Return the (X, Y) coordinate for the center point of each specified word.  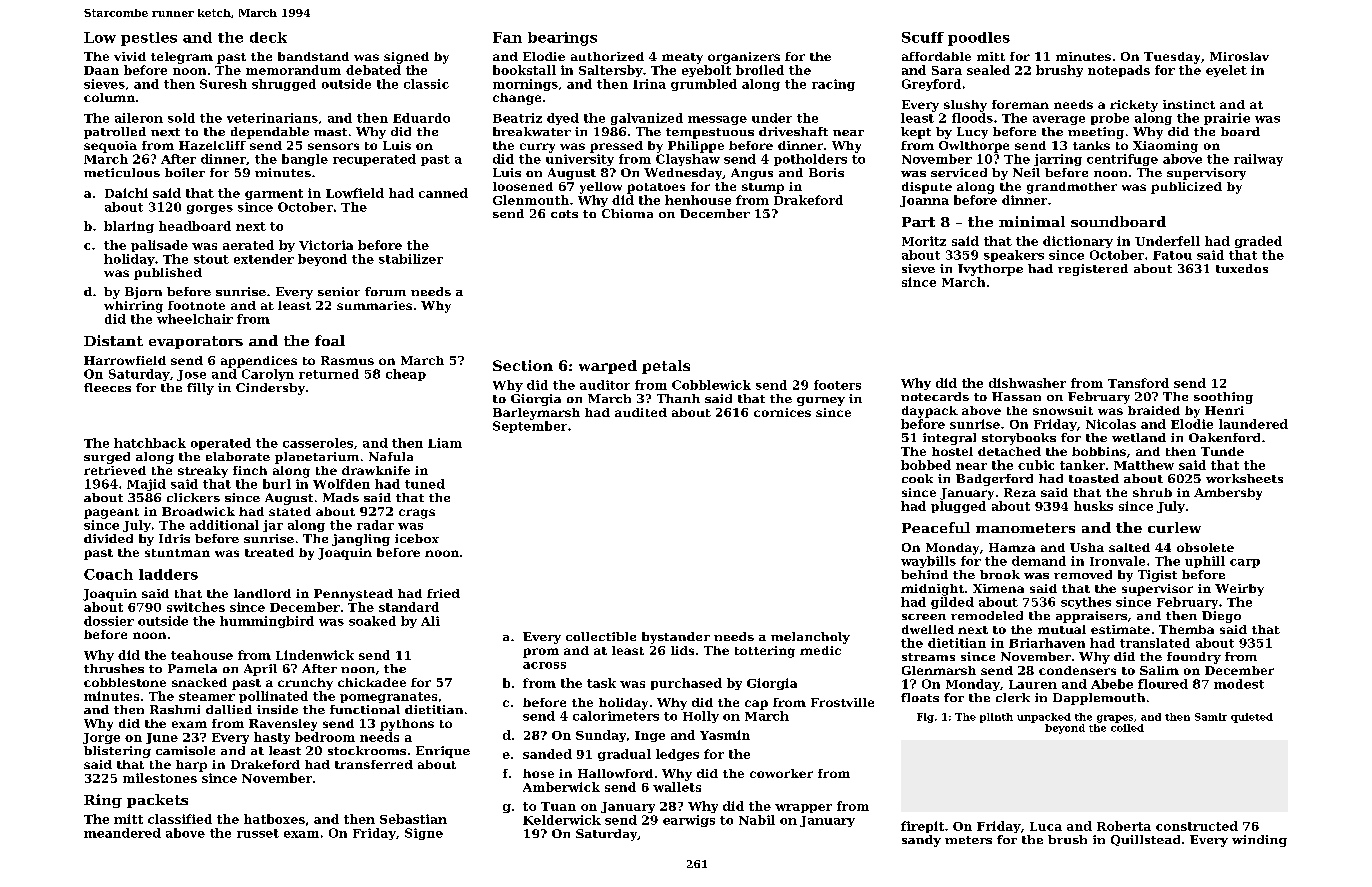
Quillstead (1145, 840)
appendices (259, 362)
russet (258, 833)
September (530, 427)
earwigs (689, 821)
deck (268, 37)
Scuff (923, 37)
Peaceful (936, 527)
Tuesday (1172, 58)
